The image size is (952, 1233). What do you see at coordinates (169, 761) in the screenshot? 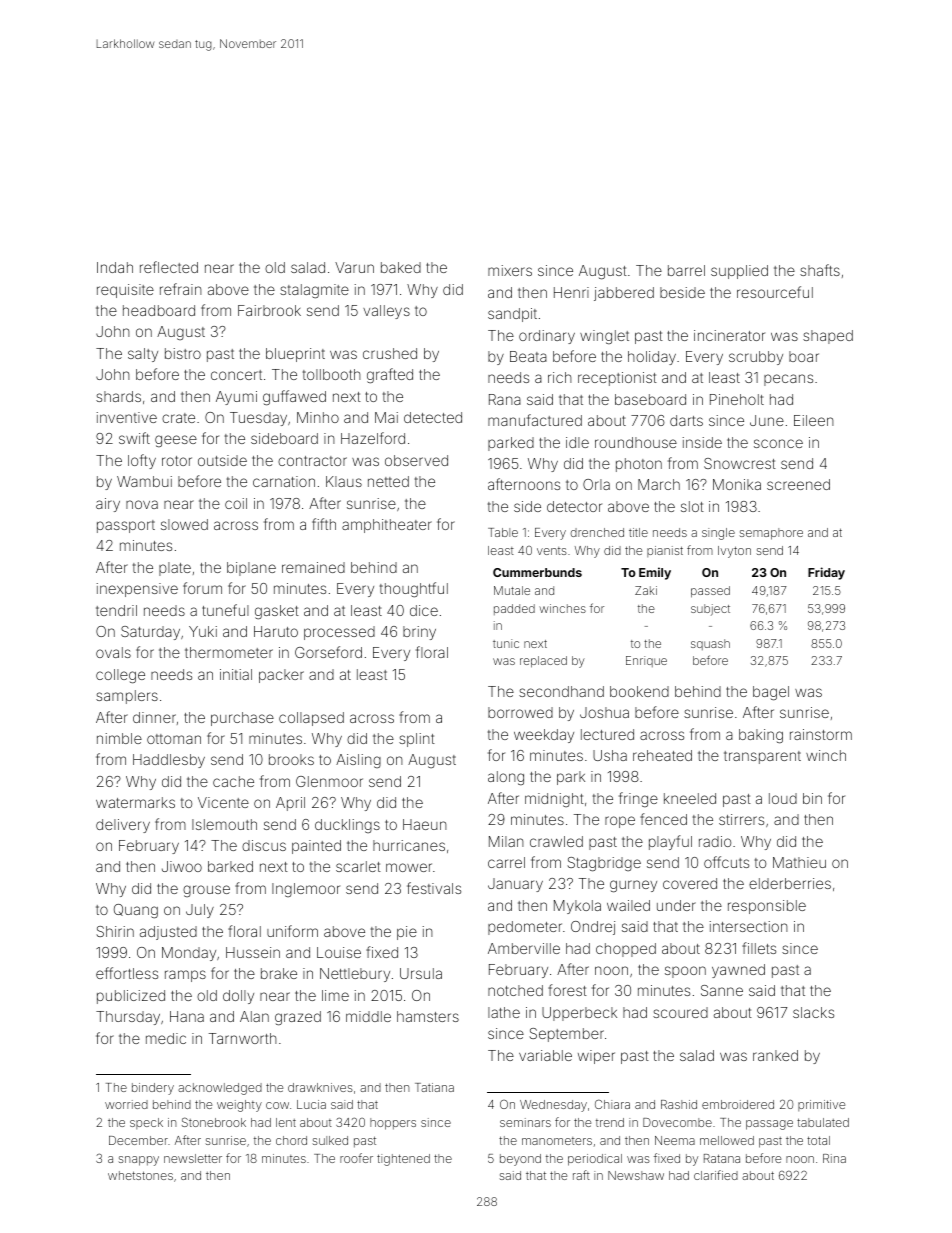
I see `Haddlesby` at bounding box center [169, 761].
